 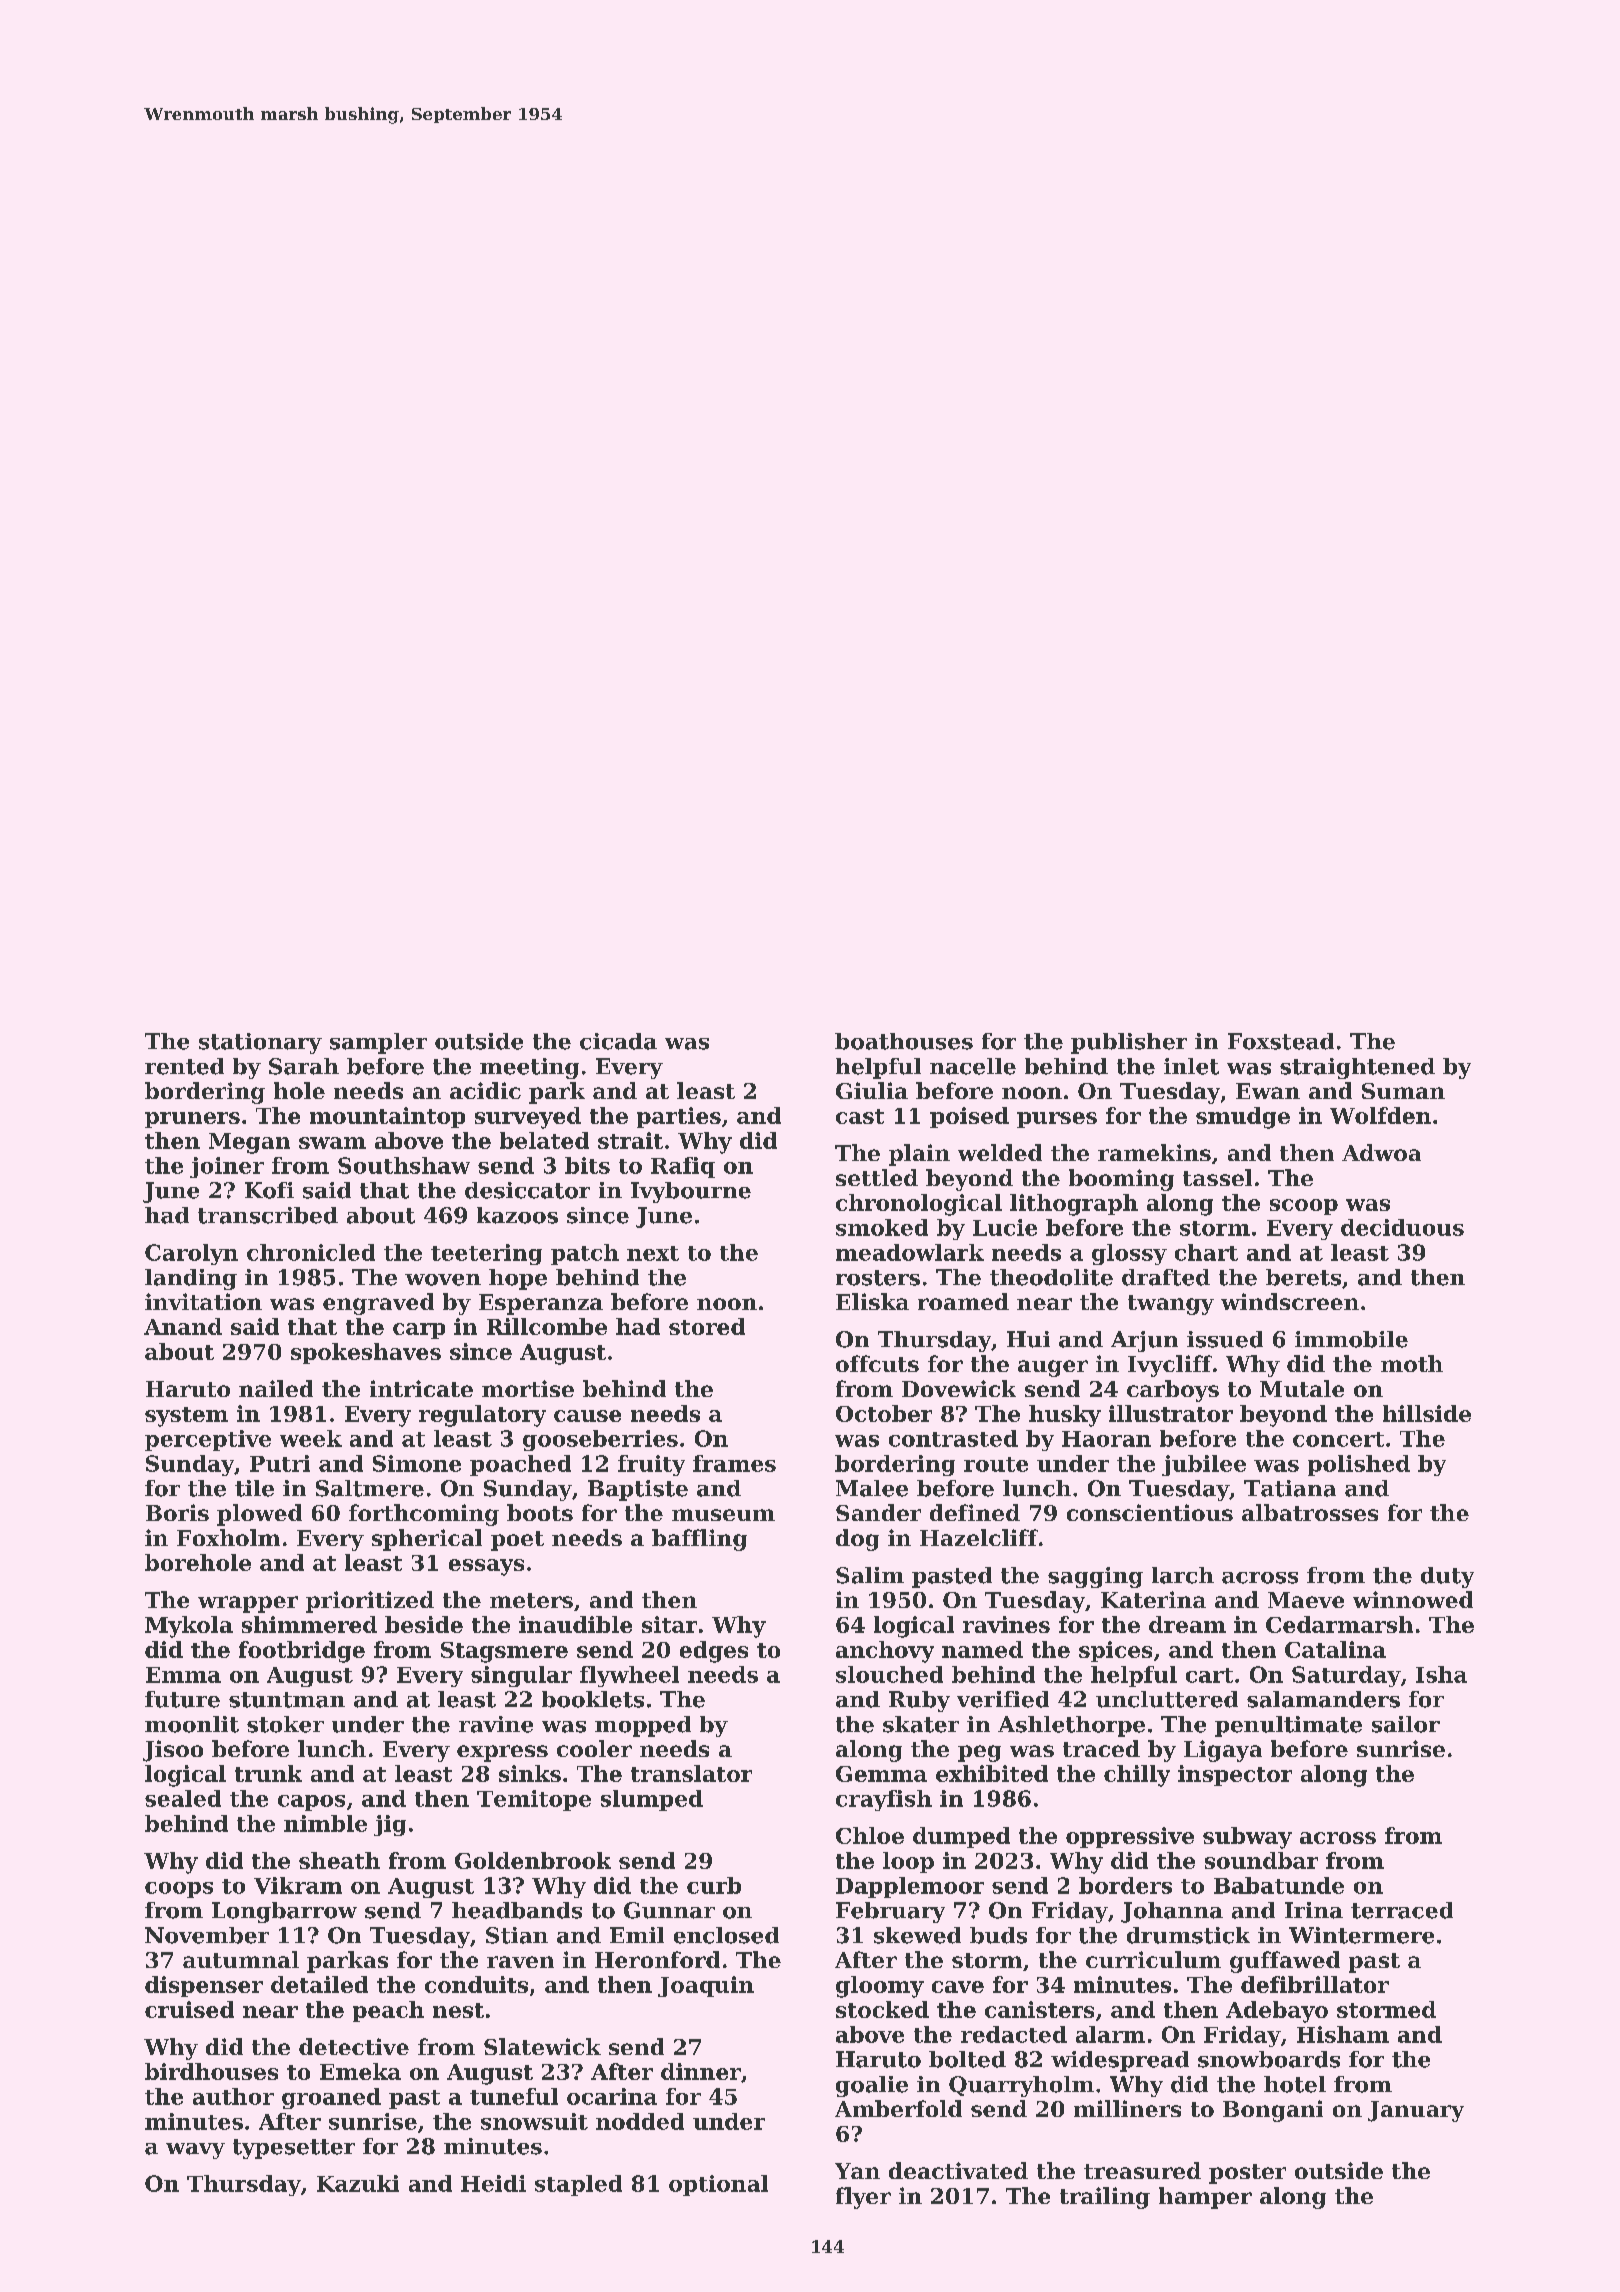 What do you see at coordinates (534, 1800) in the image?
I see `Temitope` at bounding box center [534, 1800].
